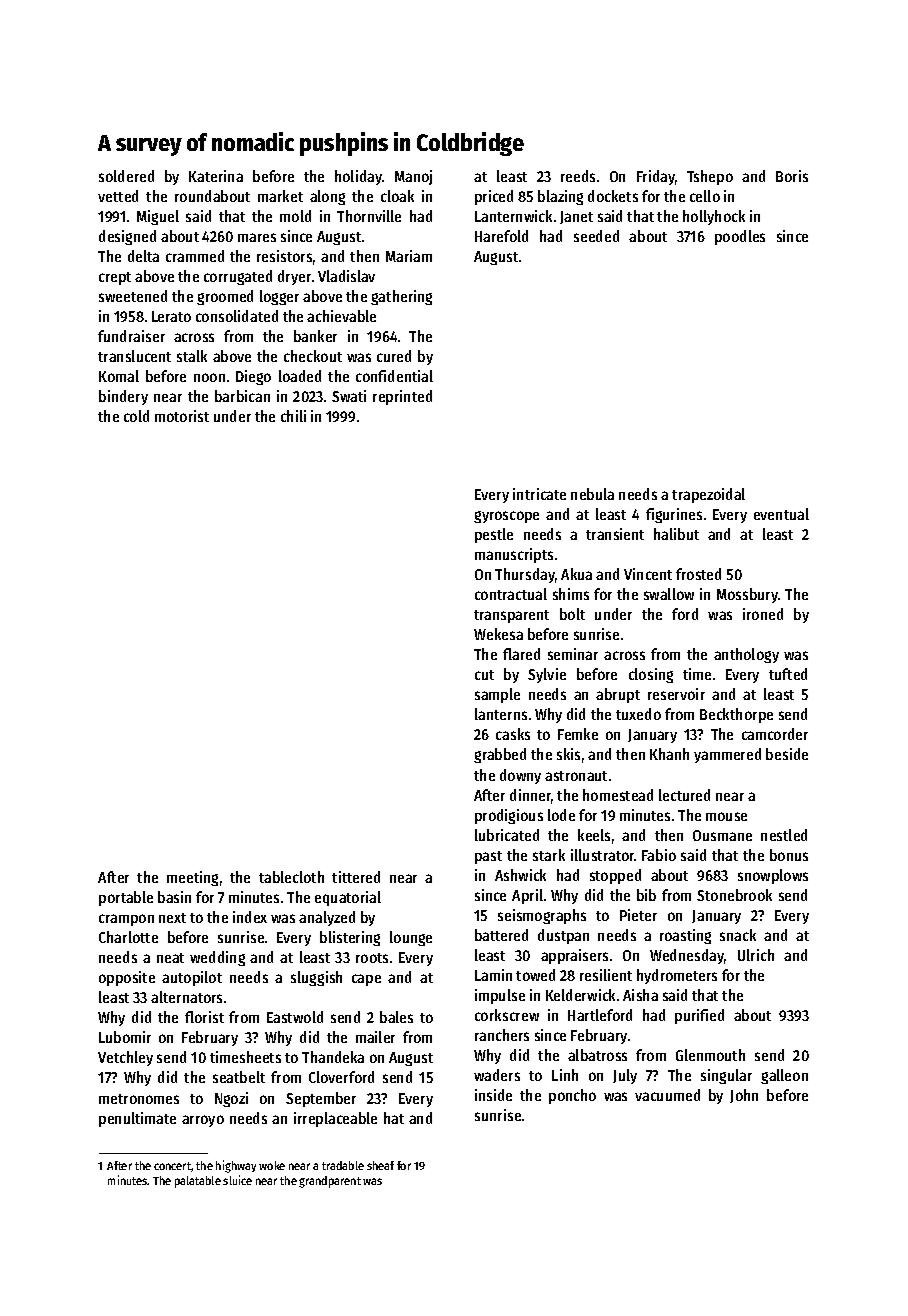 This page has width=908, height=1316. What do you see at coordinates (192, 878) in the page?
I see `meeting` at bounding box center [192, 878].
